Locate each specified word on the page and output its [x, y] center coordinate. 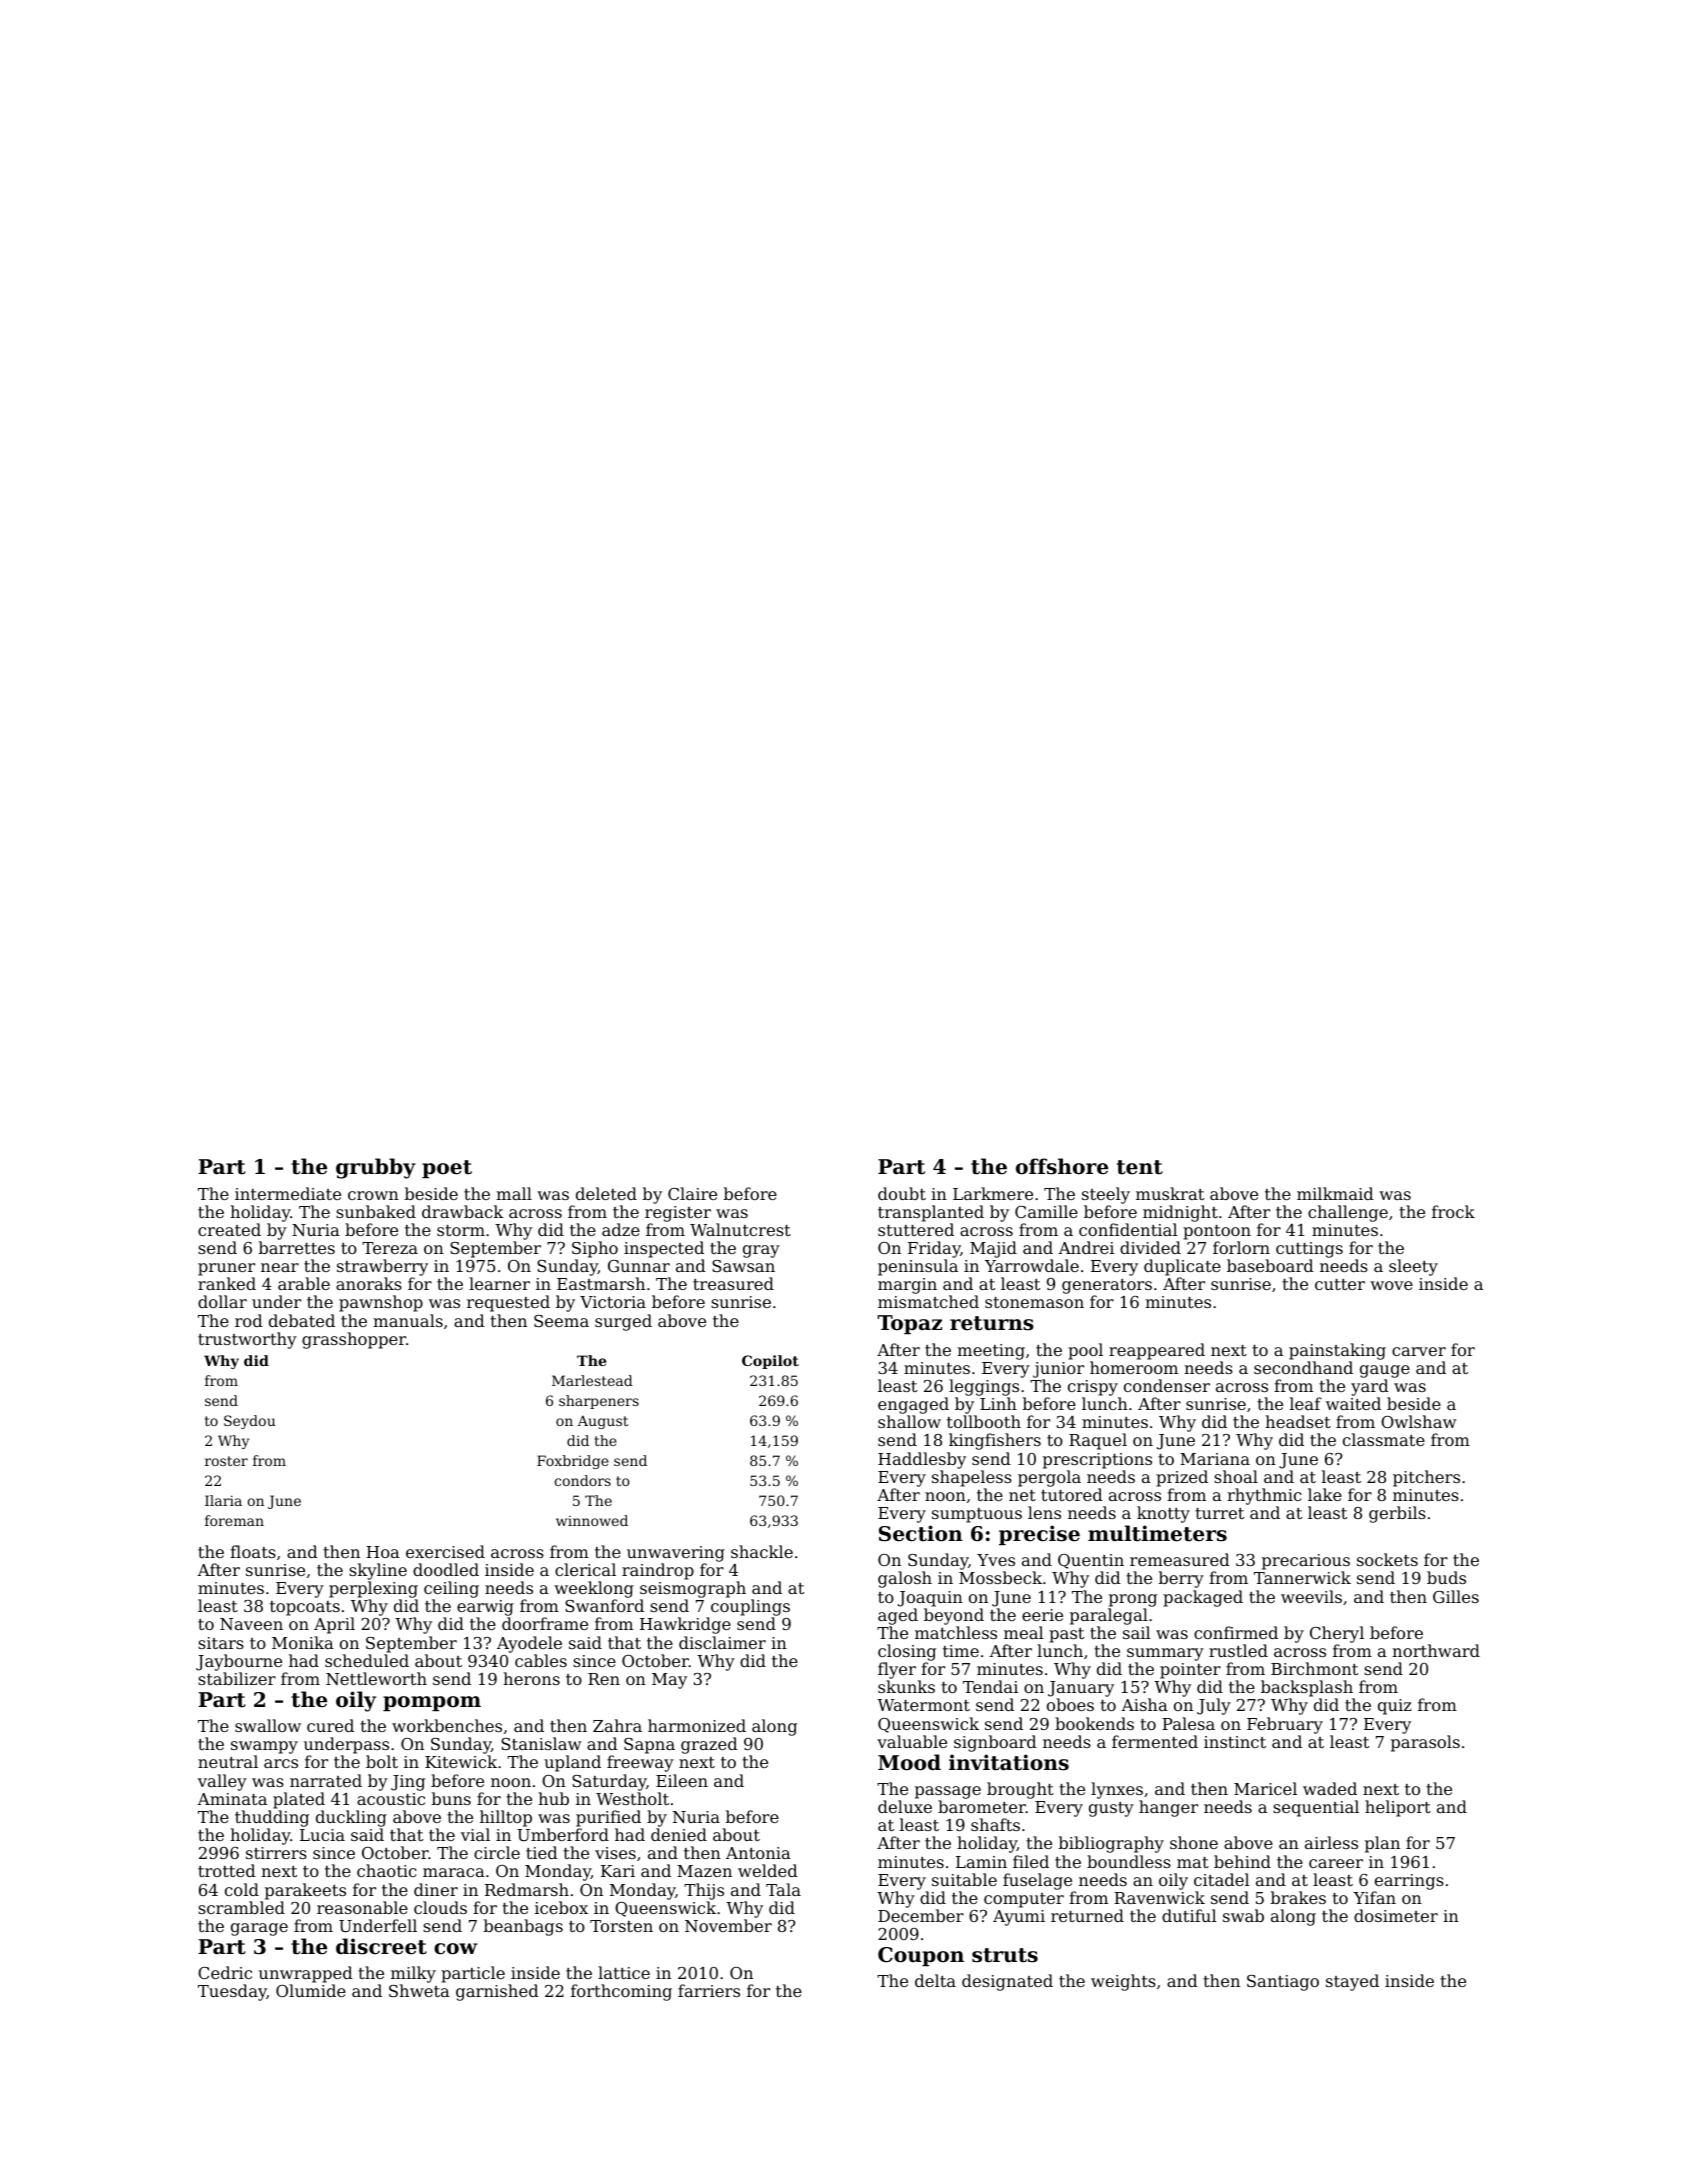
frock [1453, 1211]
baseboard [1270, 1265]
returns [992, 1323]
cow [456, 1949]
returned [1087, 1915]
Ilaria [223, 1500]
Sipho [595, 1249]
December [921, 1915]
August [603, 1422]
